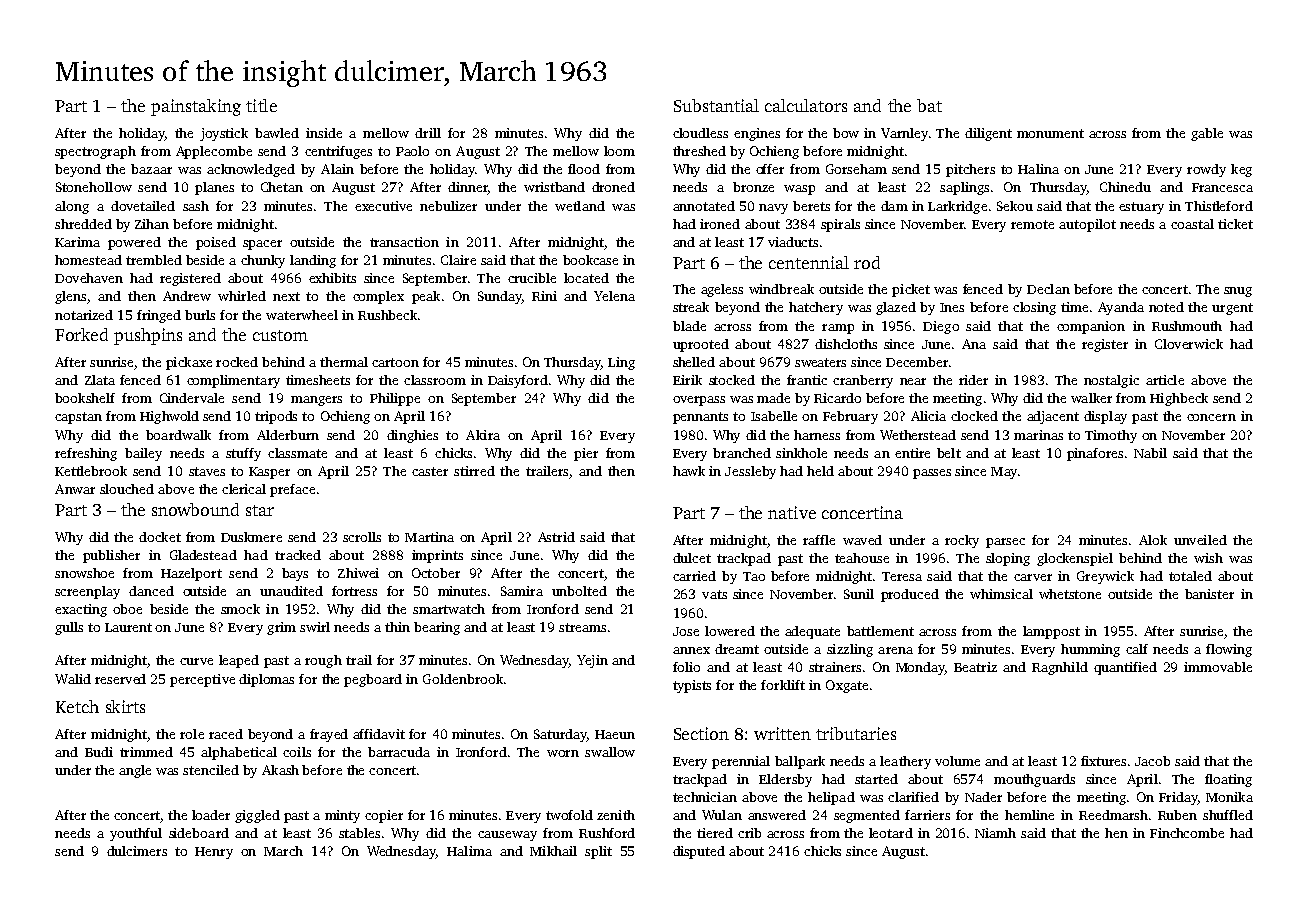 The height and width of the screenshot is (924, 1308). I want to click on Larkridge, so click(957, 207).
